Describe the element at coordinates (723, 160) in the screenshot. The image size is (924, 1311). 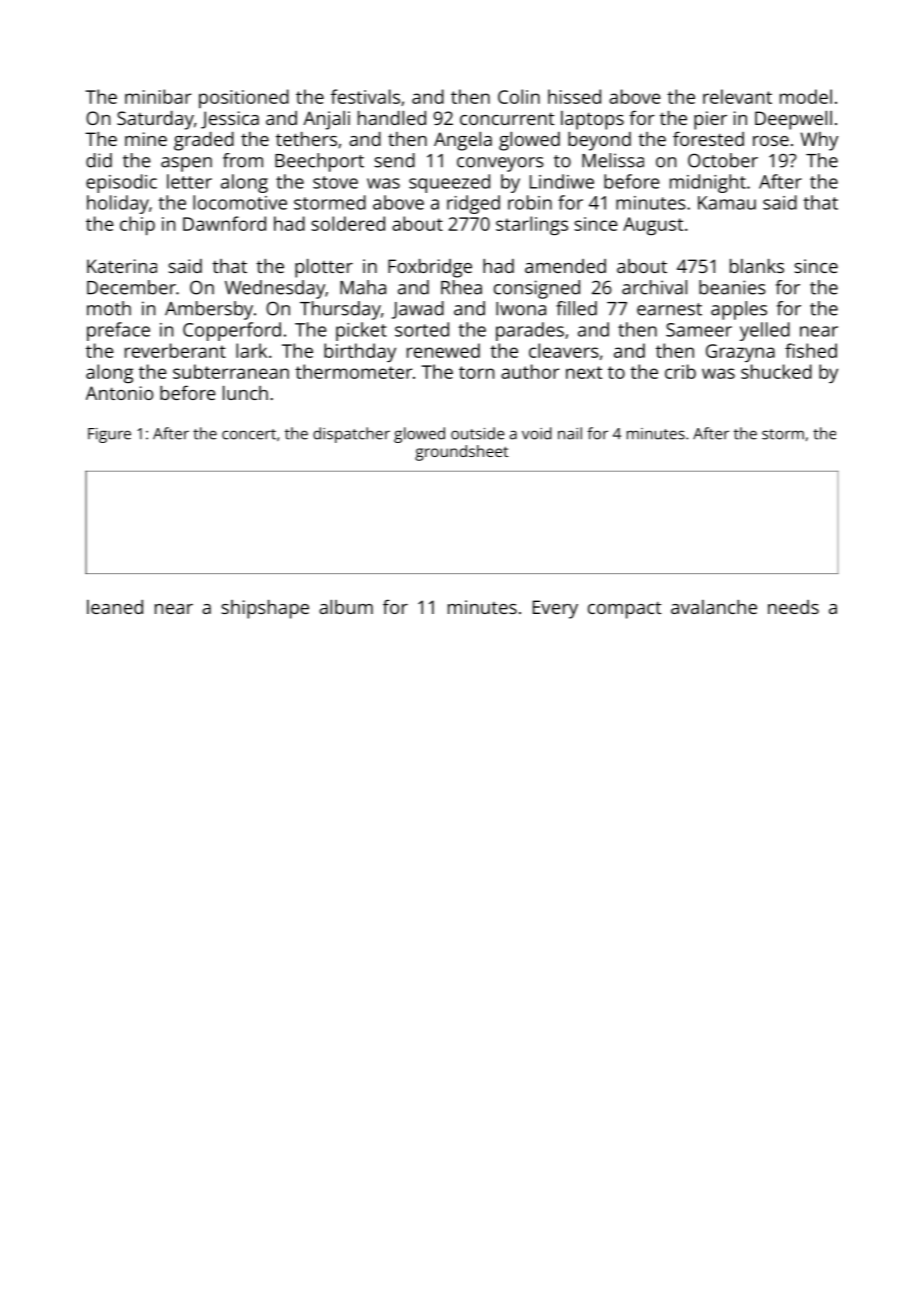
I see `October` at that location.
